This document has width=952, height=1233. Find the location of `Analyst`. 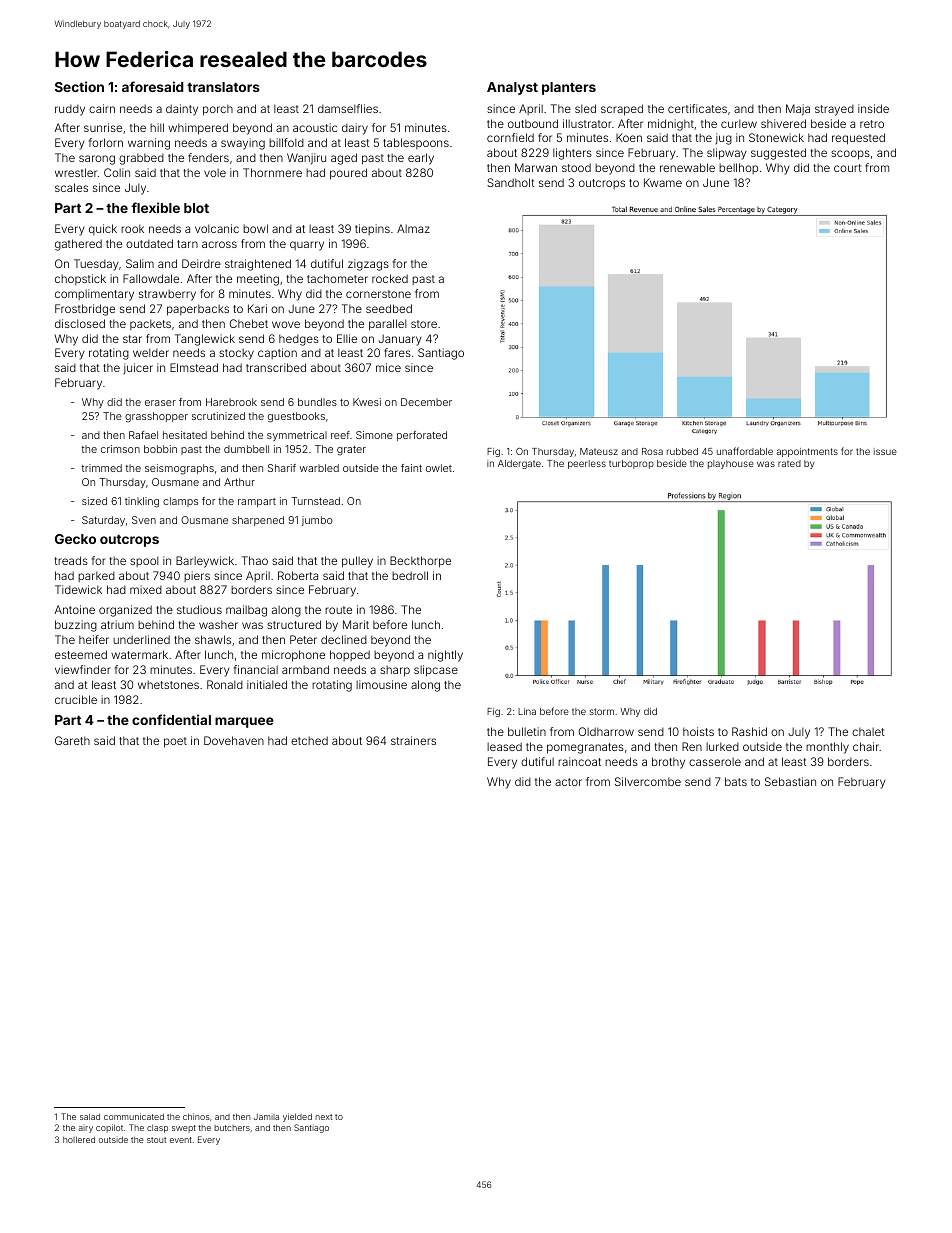

Analyst is located at coordinates (512, 88).
